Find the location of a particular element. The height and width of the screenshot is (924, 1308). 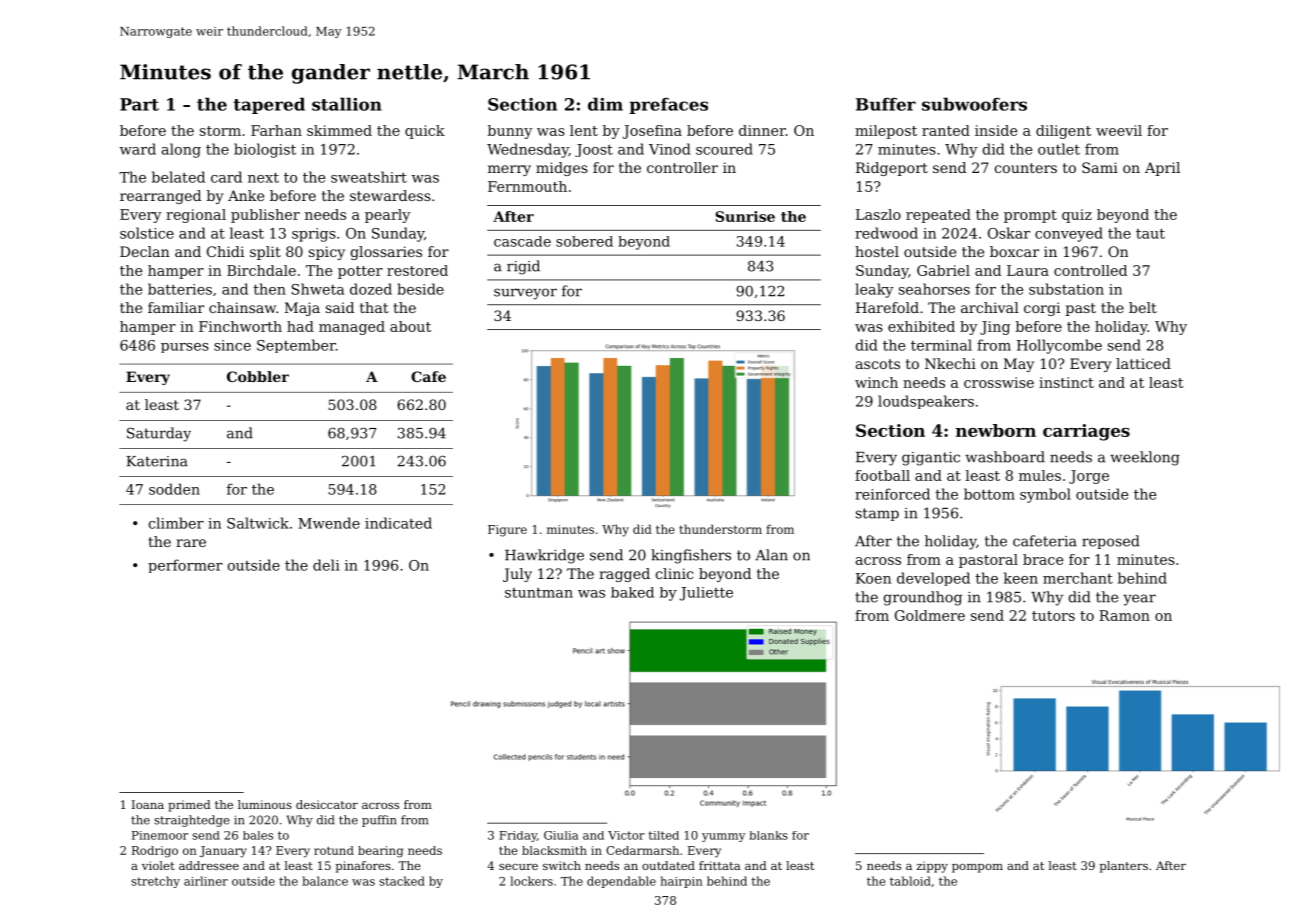

latticed is located at coordinates (1143, 363).
